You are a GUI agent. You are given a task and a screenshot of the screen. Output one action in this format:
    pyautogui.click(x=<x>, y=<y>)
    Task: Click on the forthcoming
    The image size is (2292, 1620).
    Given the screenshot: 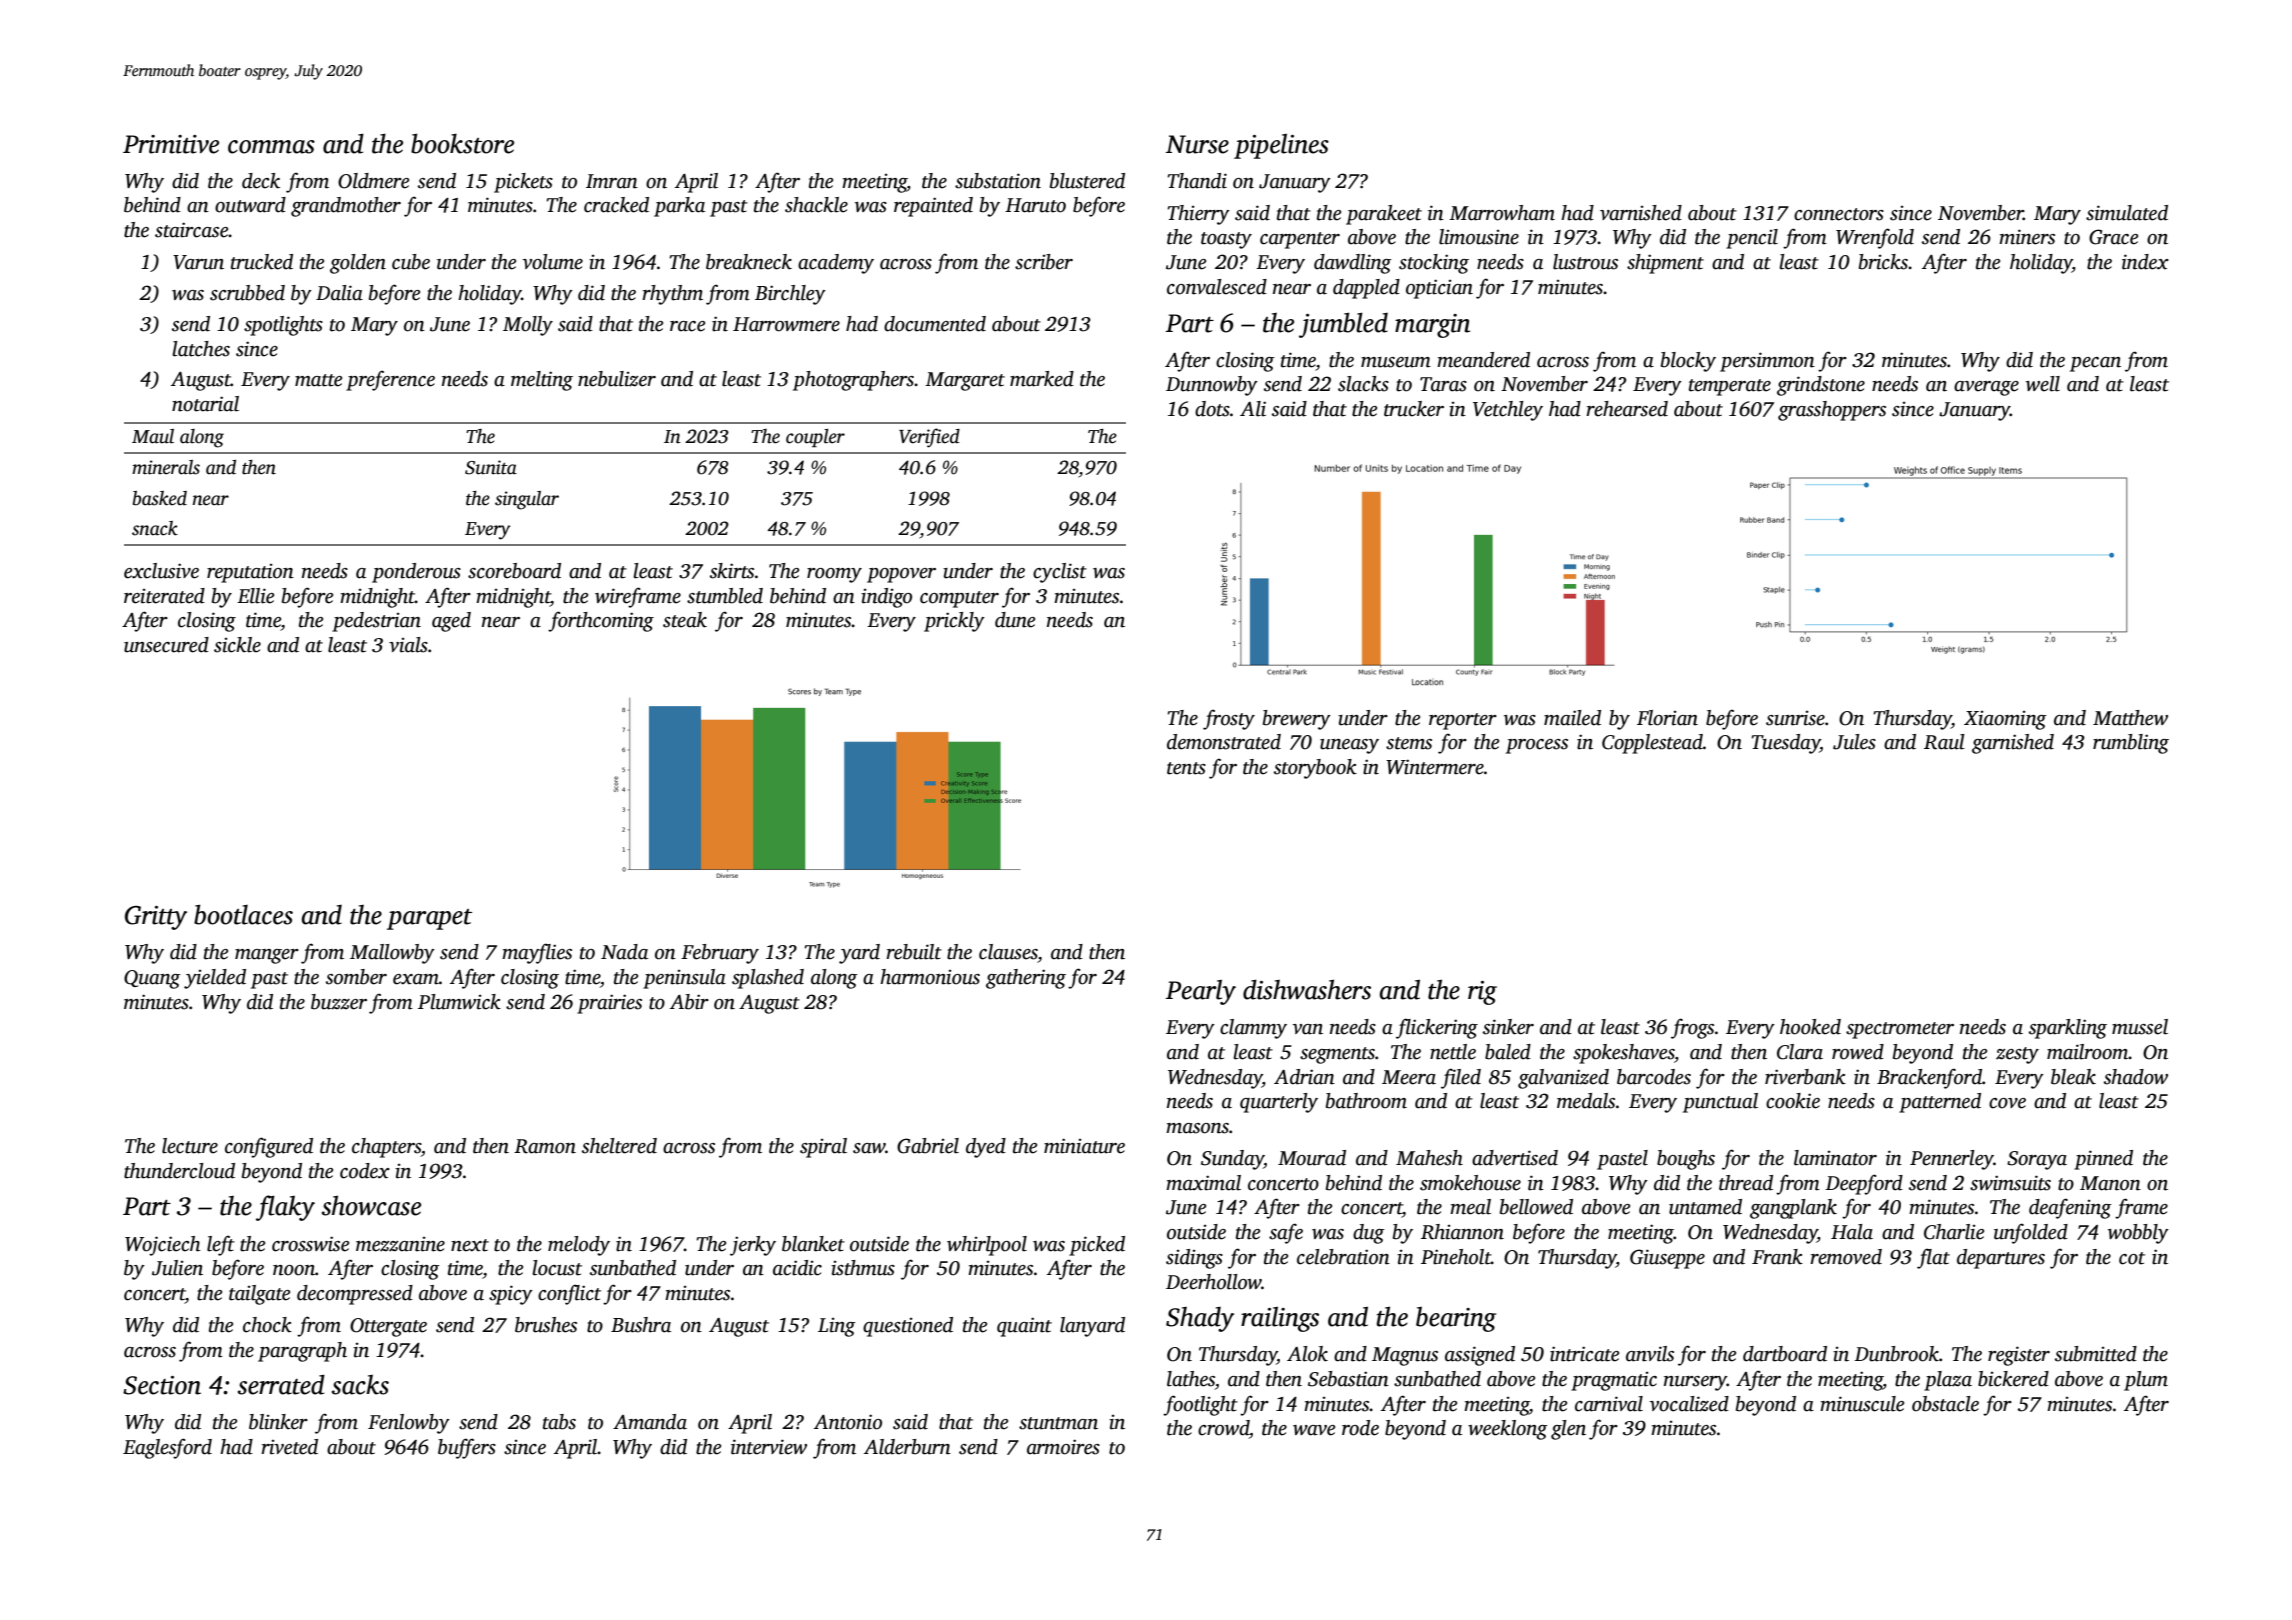 What is the action you would take?
    pyautogui.click(x=601, y=621)
